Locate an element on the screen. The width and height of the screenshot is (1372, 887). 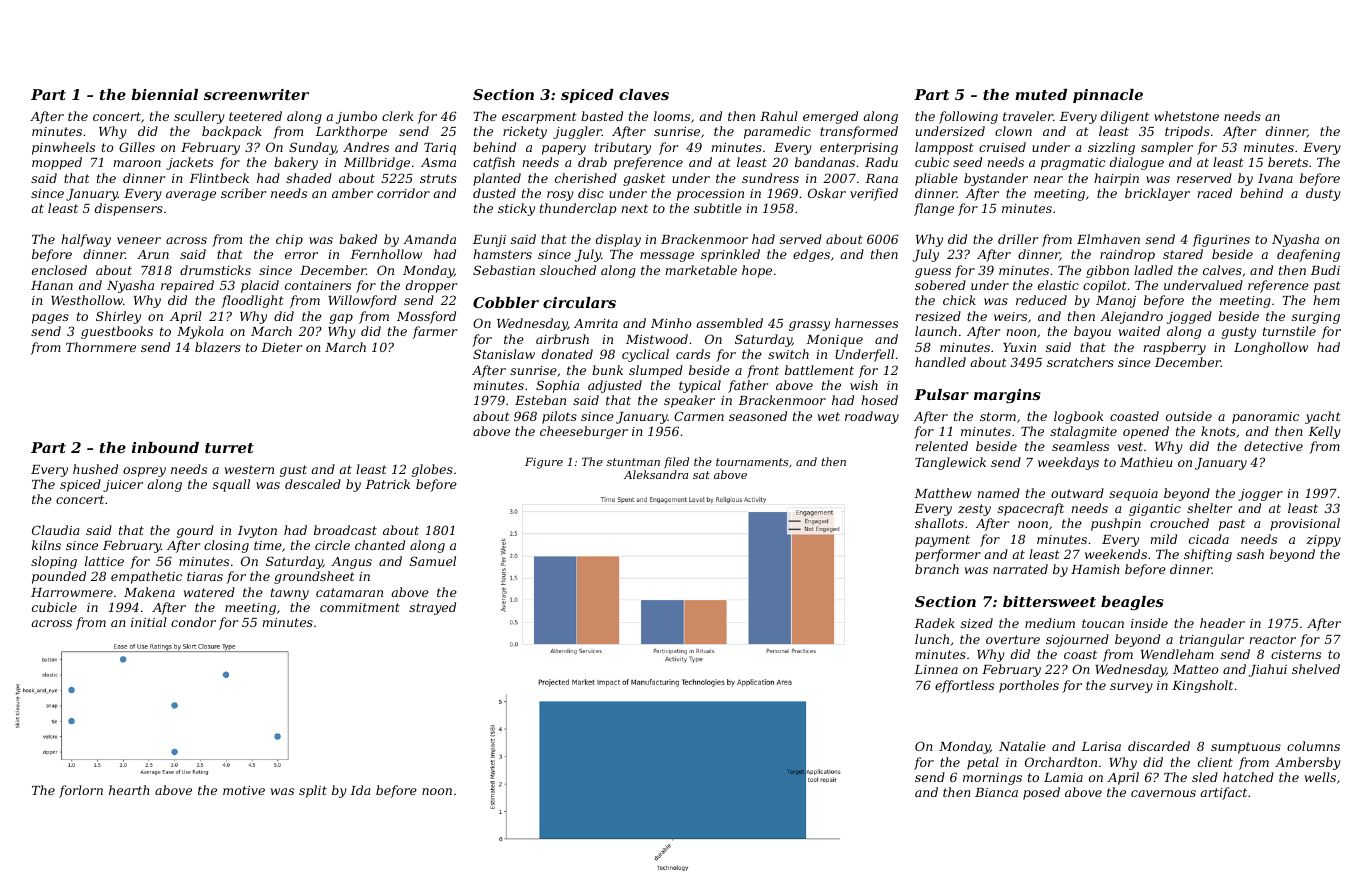
hearth is located at coordinates (129, 790).
